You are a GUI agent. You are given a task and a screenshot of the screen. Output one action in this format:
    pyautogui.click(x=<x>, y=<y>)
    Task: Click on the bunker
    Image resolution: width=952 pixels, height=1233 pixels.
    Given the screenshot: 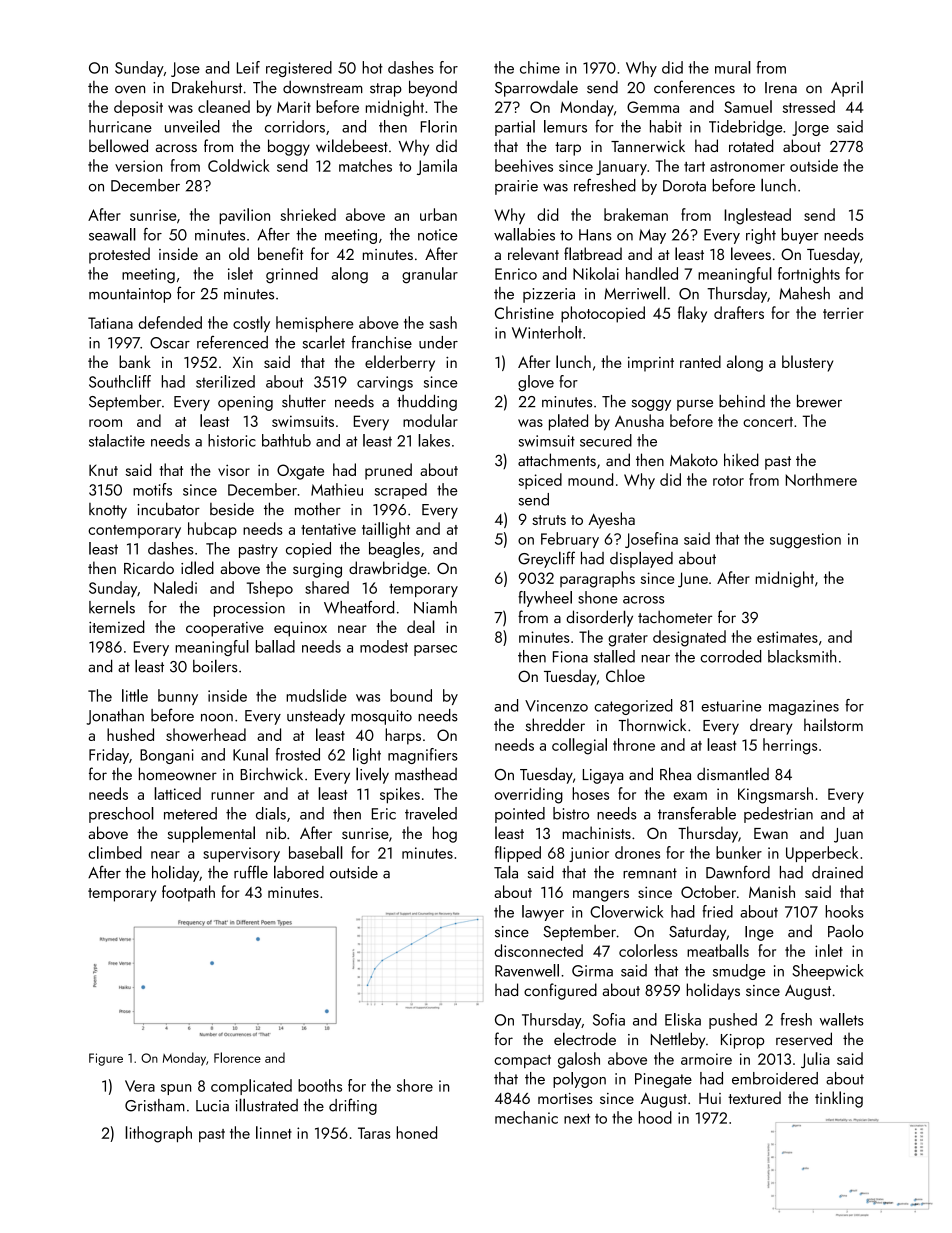 What is the action you would take?
    pyautogui.click(x=739, y=852)
